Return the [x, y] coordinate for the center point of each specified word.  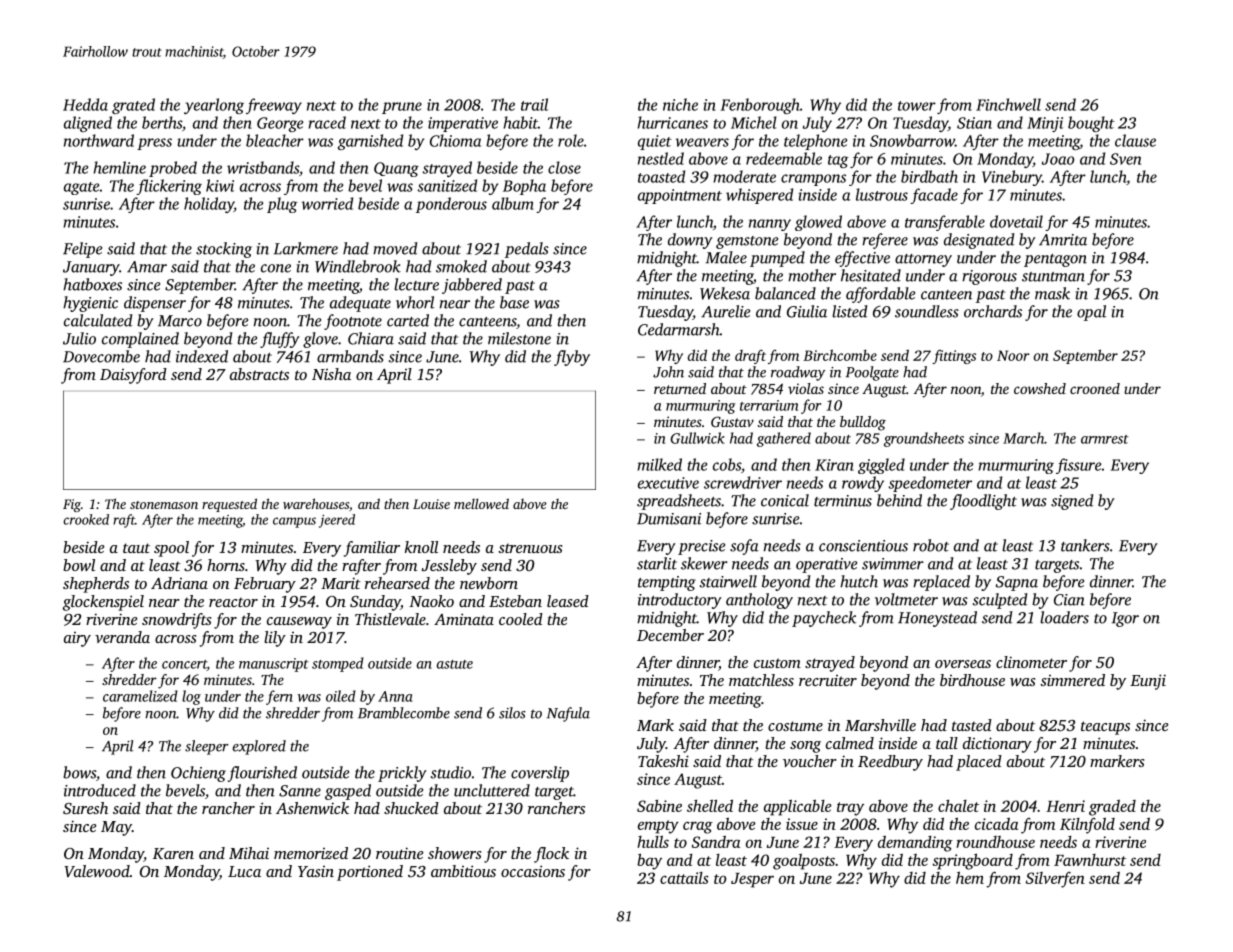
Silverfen [1055, 880]
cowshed [1040, 388]
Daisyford [133, 376]
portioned [370, 873]
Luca [244, 871]
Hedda [85, 104]
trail [534, 104]
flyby [572, 358]
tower [917, 106]
